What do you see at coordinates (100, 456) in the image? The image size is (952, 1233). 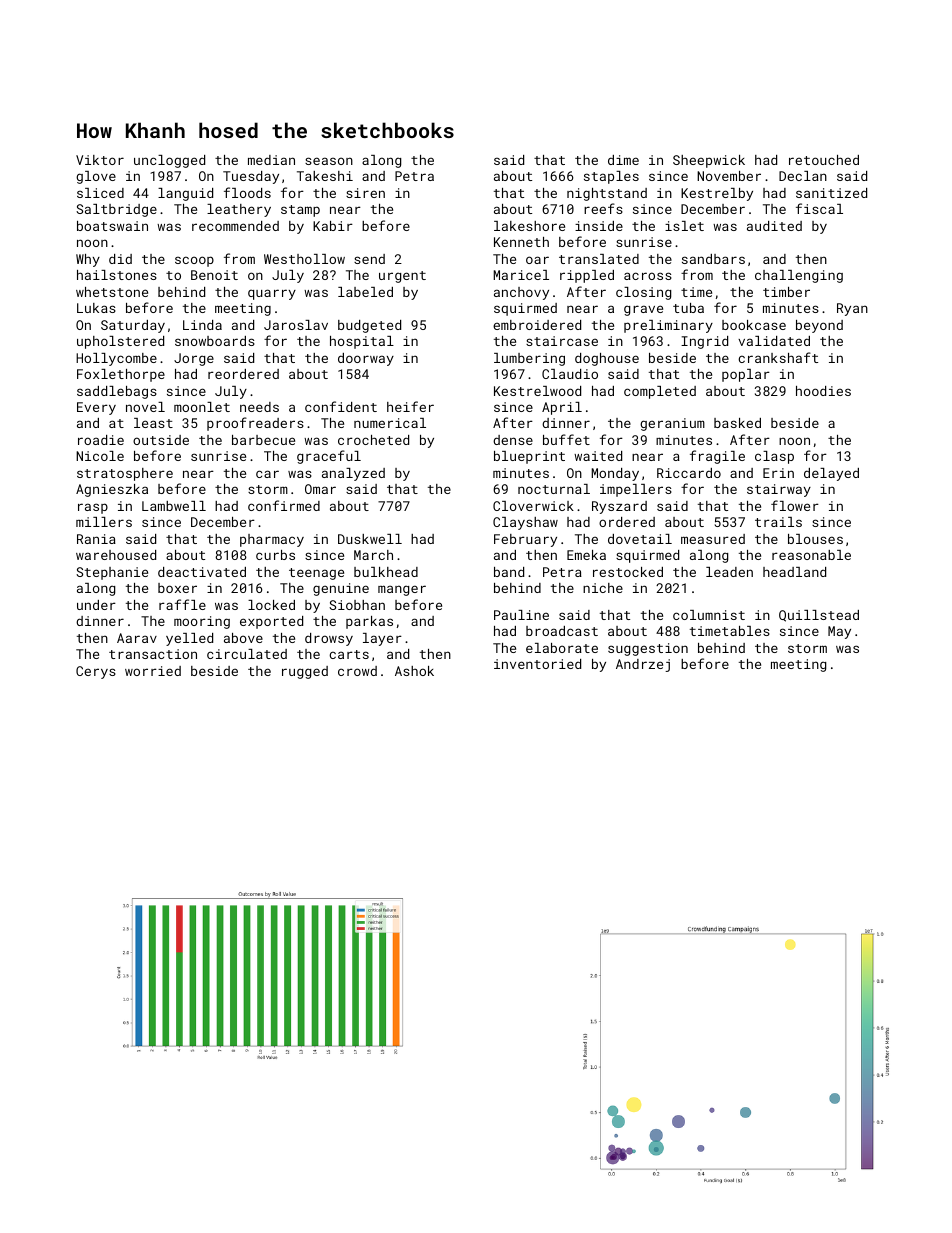 I see `Nicole` at bounding box center [100, 456].
